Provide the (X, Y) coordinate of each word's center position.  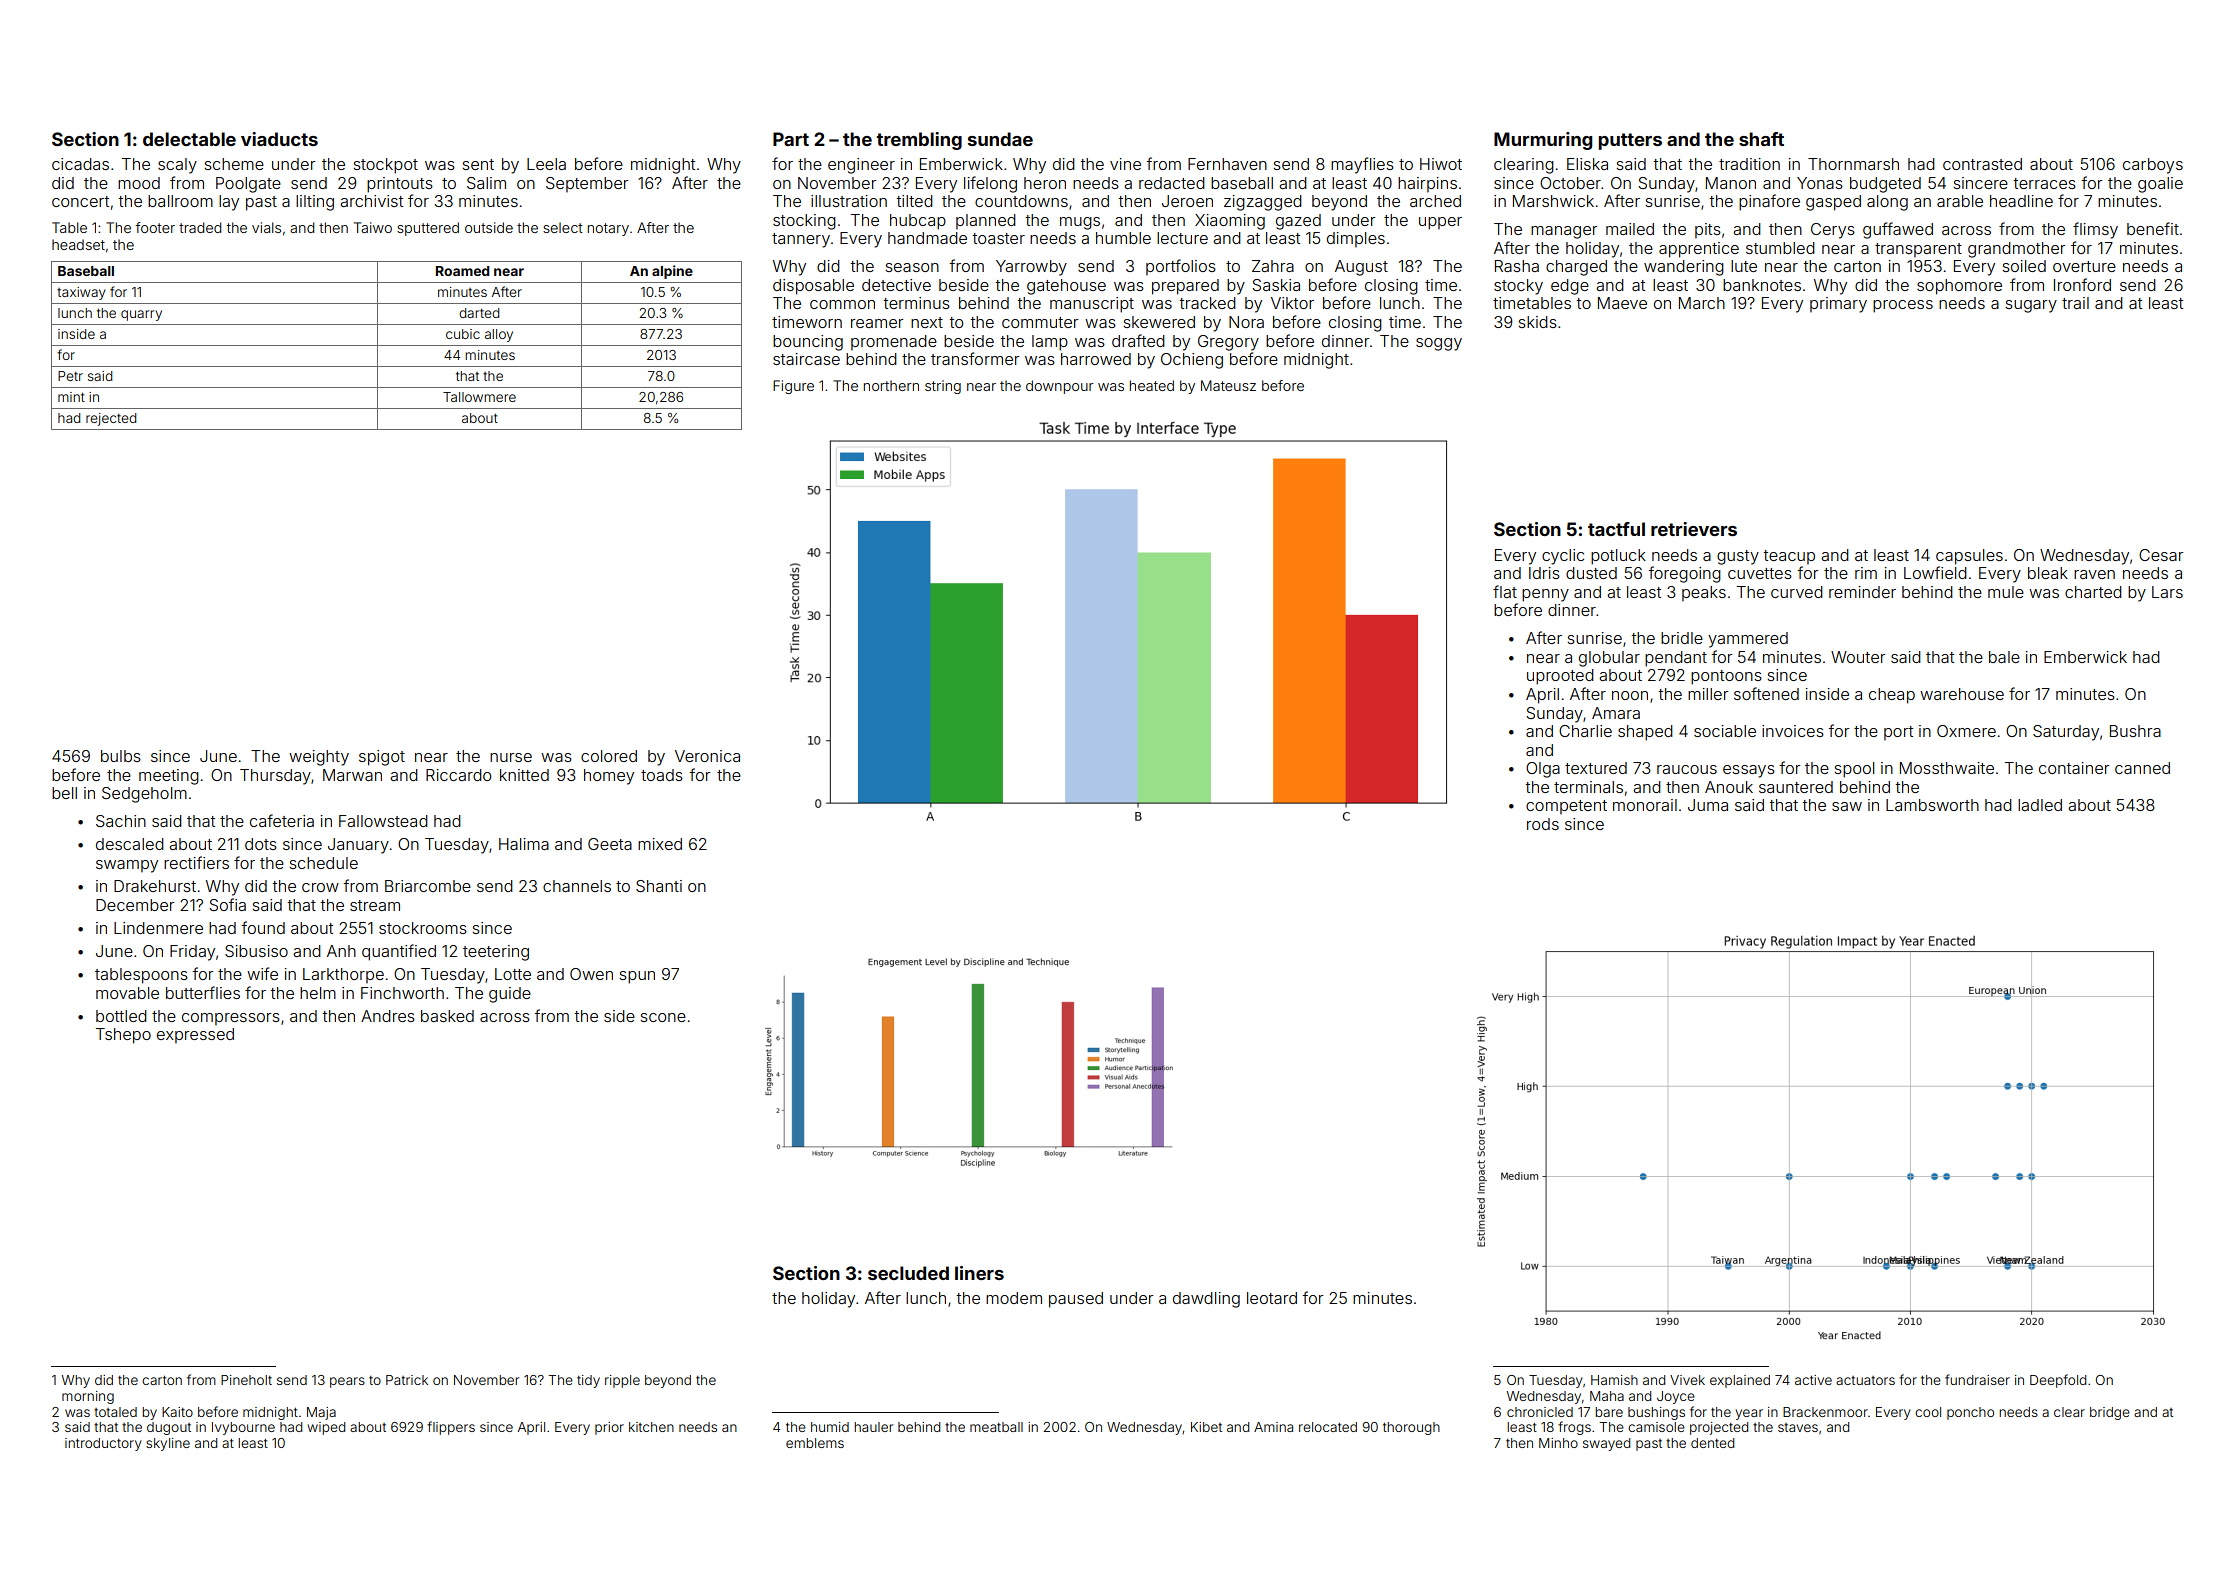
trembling (919, 141)
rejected (111, 419)
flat (1505, 591)
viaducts (279, 139)
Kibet (1206, 1427)
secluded (908, 1273)
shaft (1761, 139)
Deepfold (2058, 1381)
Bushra (2135, 731)
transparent (1918, 250)
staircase (806, 359)
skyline (168, 1444)
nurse (511, 757)
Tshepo (123, 1036)
